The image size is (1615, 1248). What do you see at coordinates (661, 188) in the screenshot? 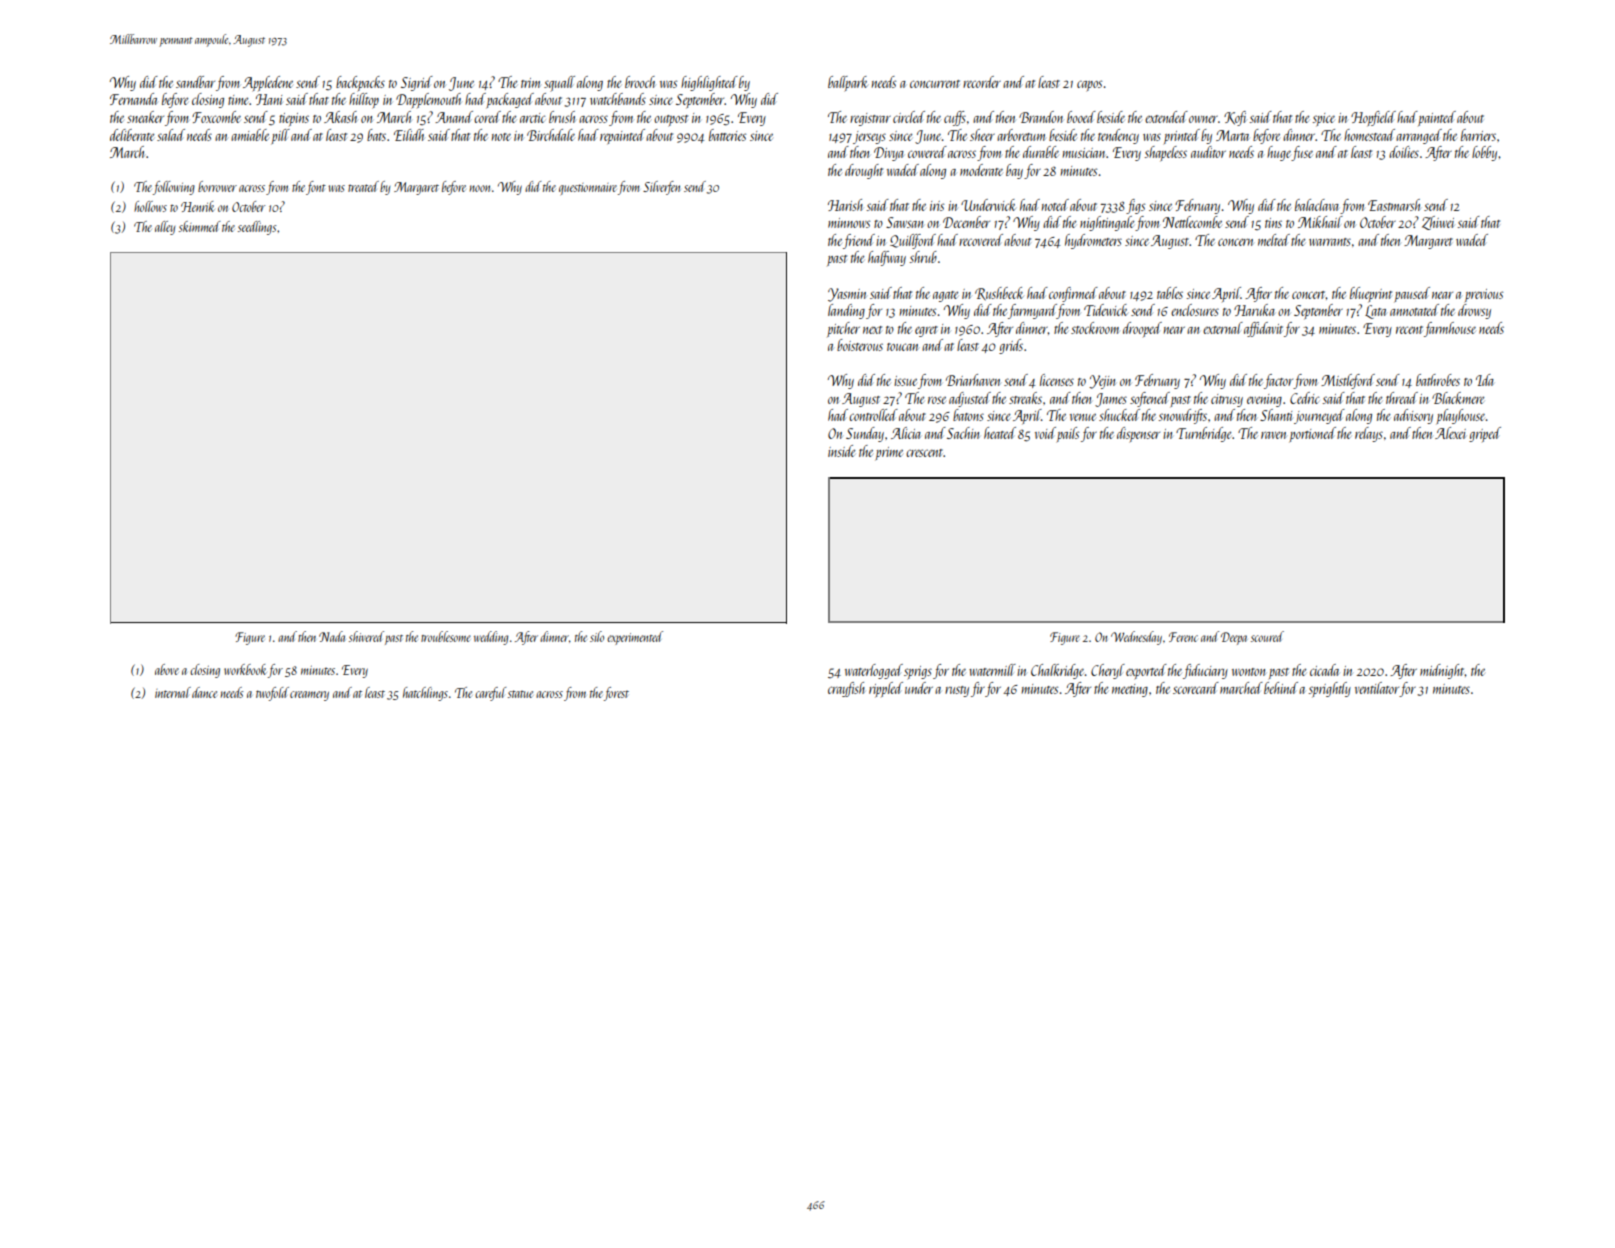
I see `Silverfen` at bounding box center [661, 188].
